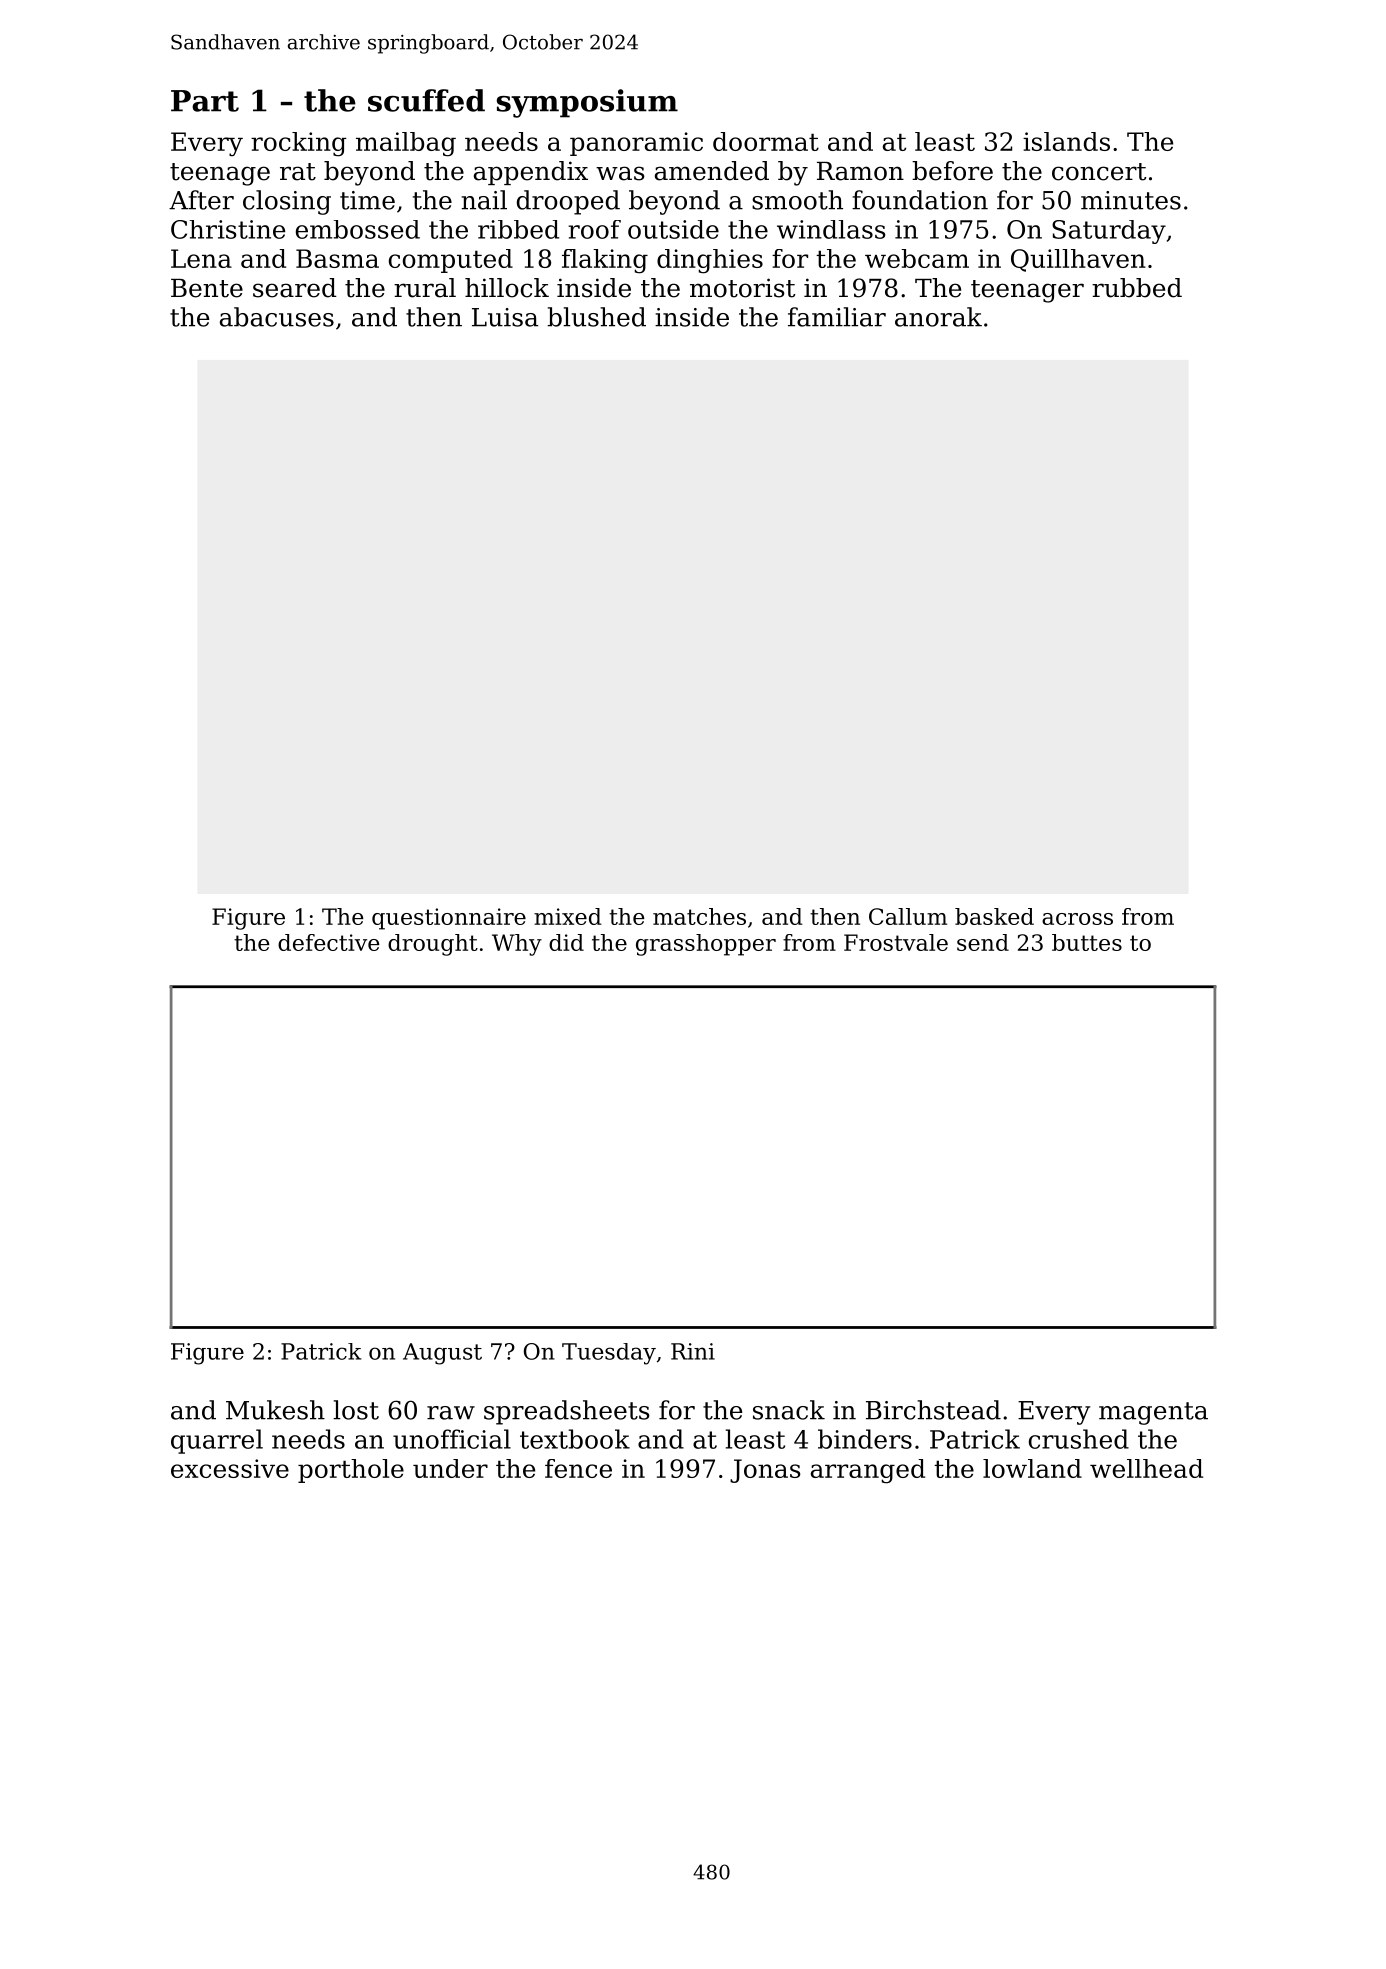  Describe the element at coordinates (433, 945) in the screenshot. I see `drought` at that location.
